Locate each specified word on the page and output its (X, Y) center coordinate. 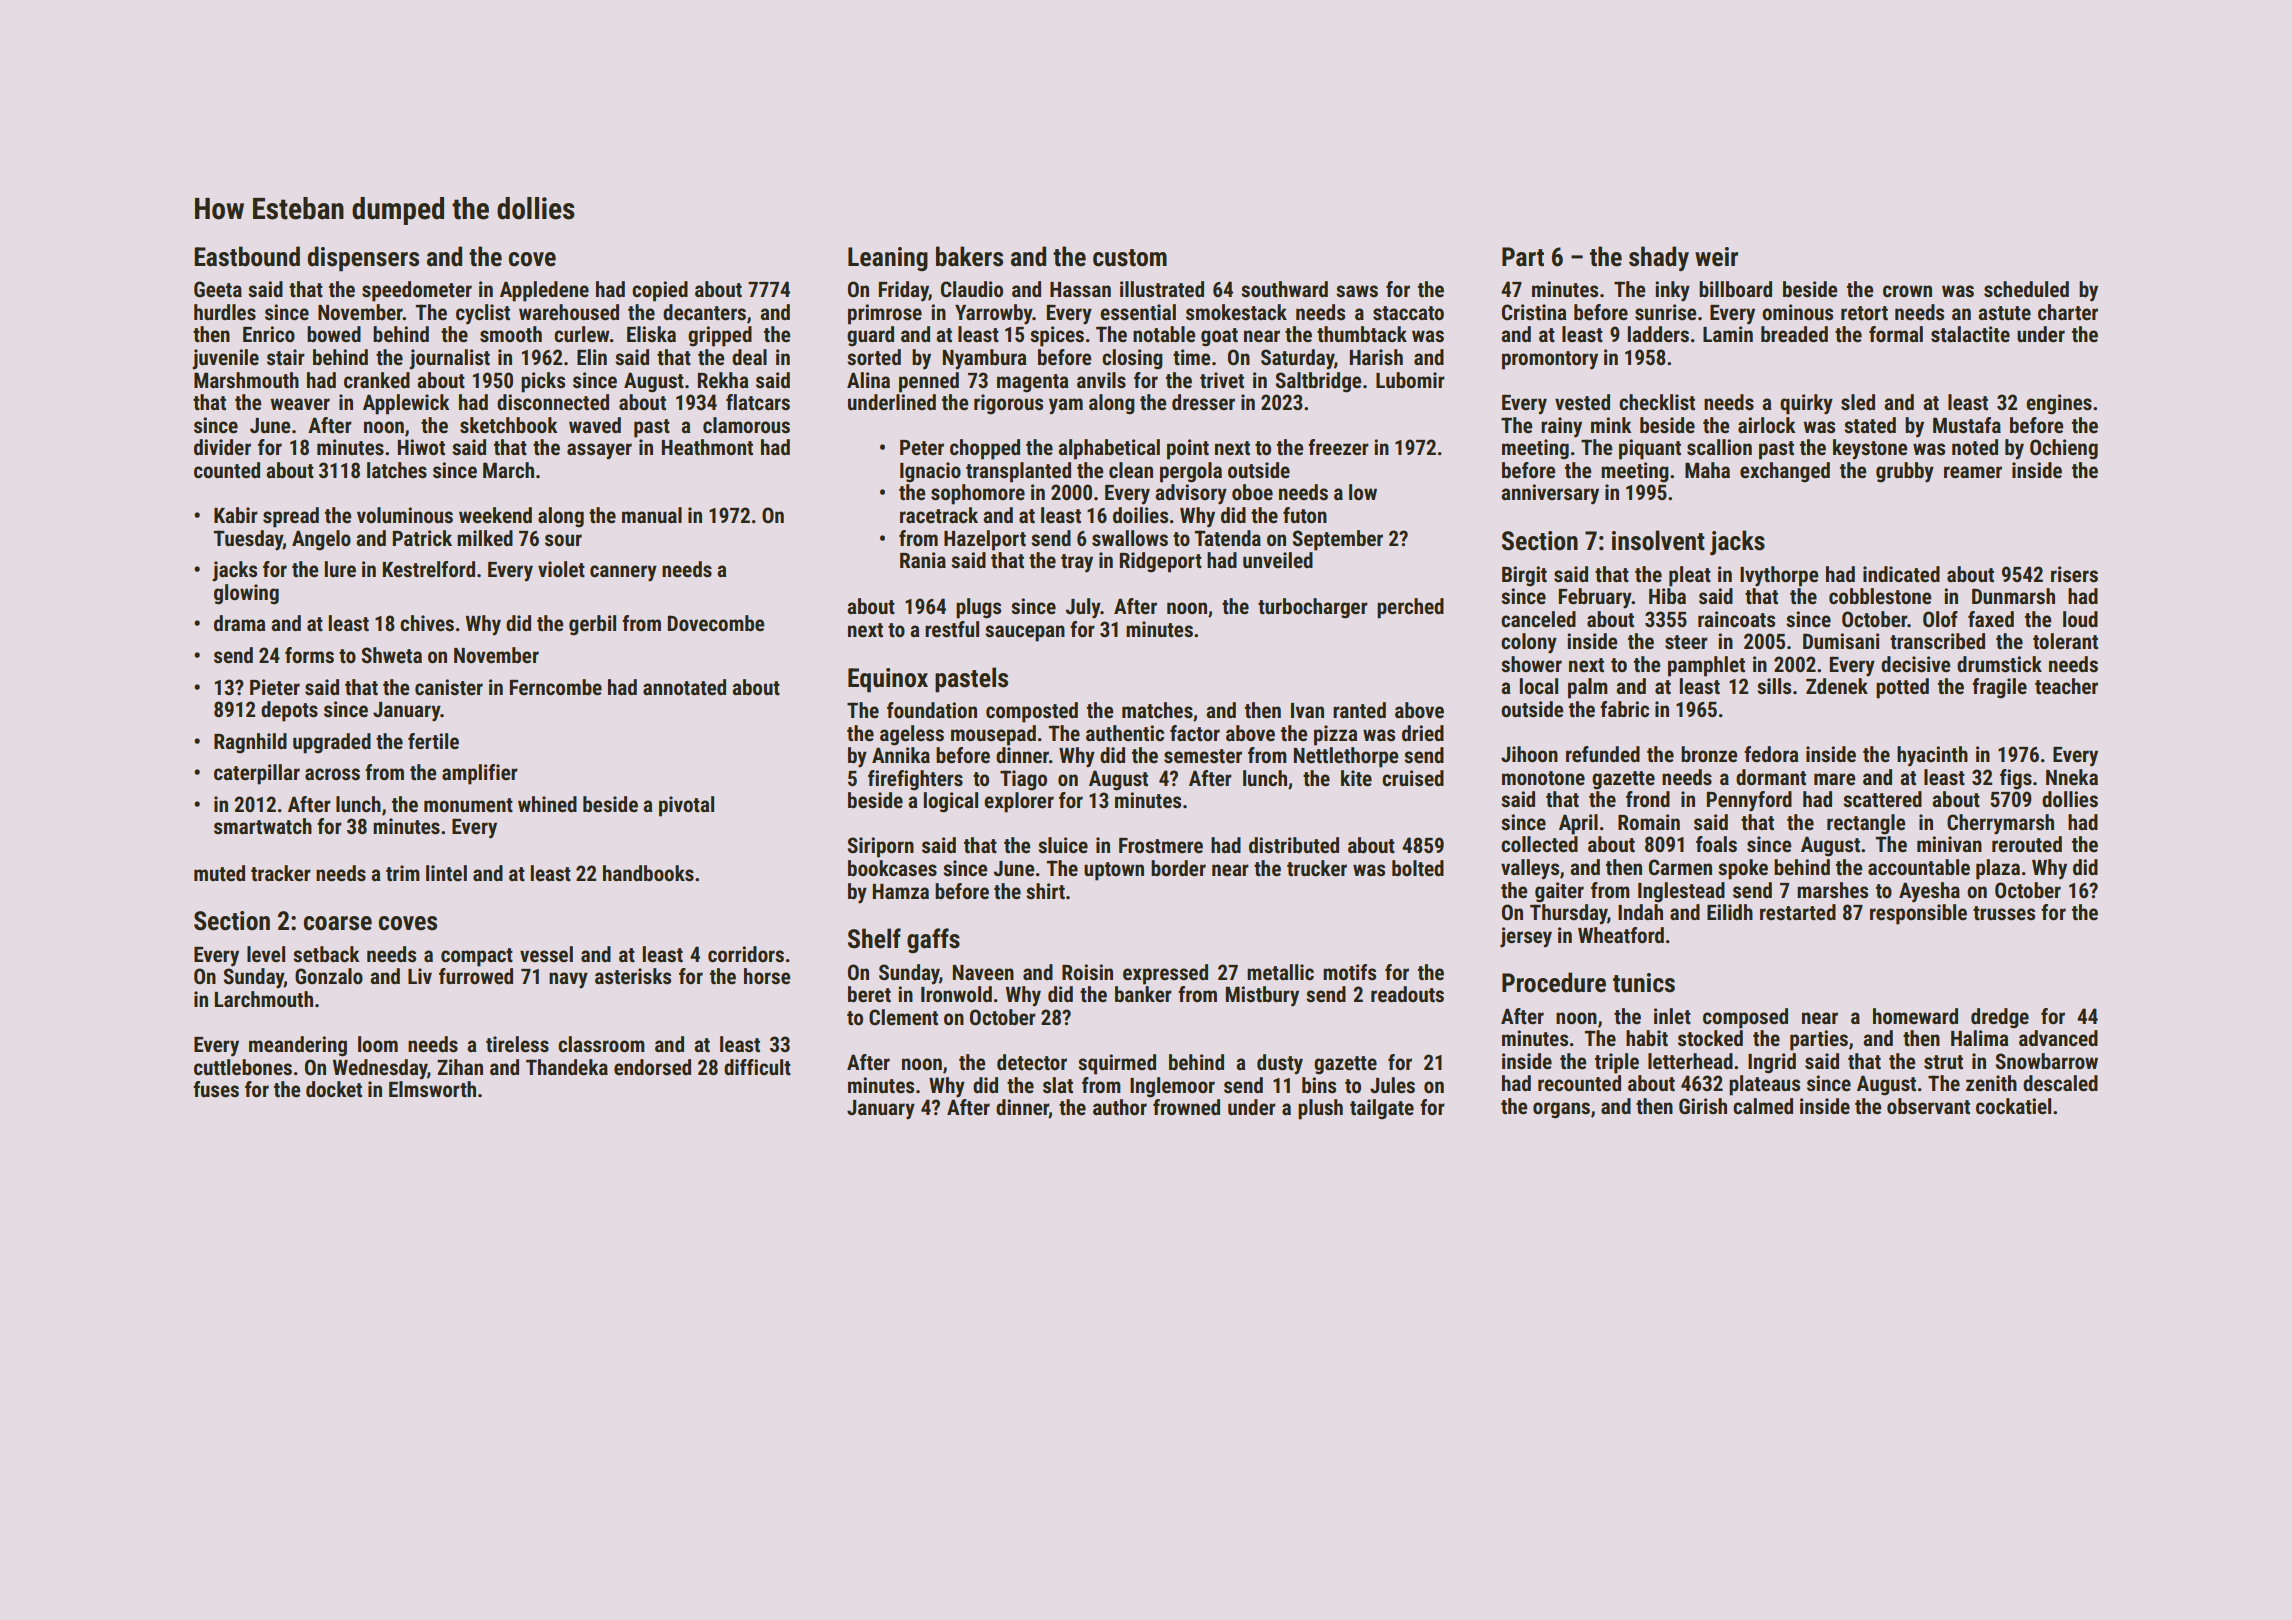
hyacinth (1932, 756)
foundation (932, 710)
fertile (433, 741)
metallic (1280, 972)
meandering (298, 1046)
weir (1716, 257)
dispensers (363, 259)
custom (1130, 258)
